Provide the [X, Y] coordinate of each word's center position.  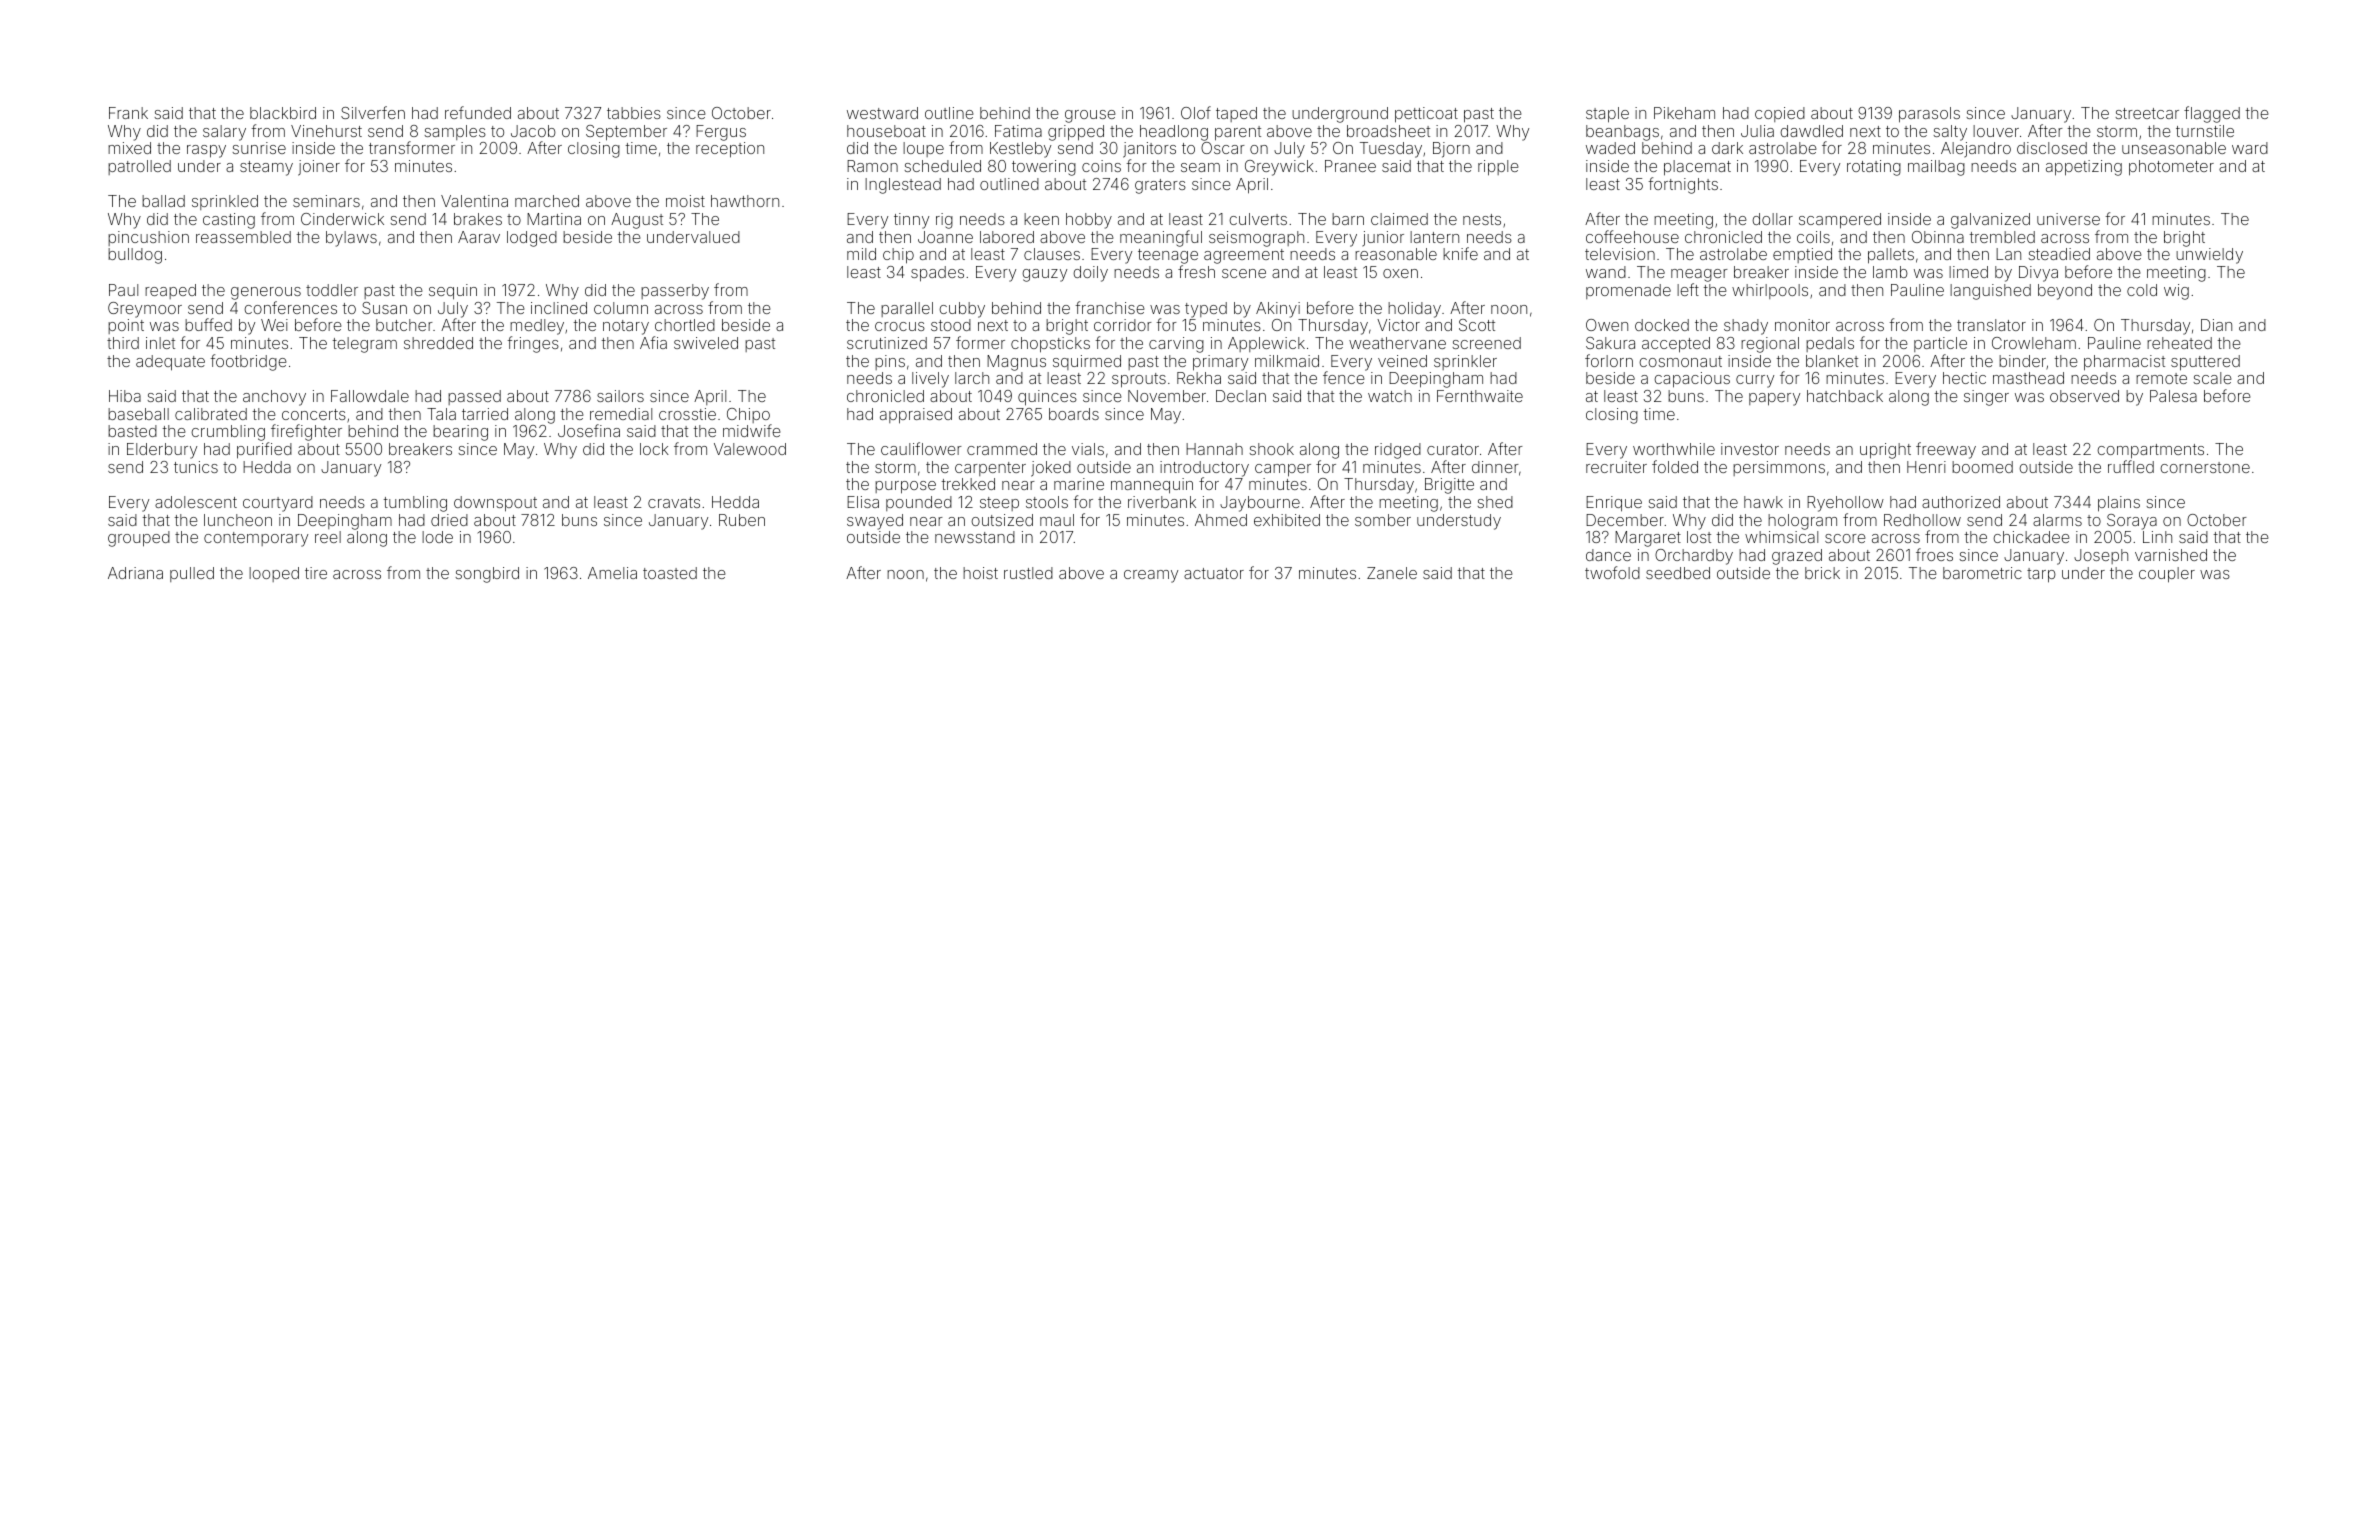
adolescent [196, 502]
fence [1344, 377]
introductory [1204, 469]
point [126, 326]
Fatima [1018, 131]
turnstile [2205, 131]
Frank [128, 113]
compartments [2150, 451]
